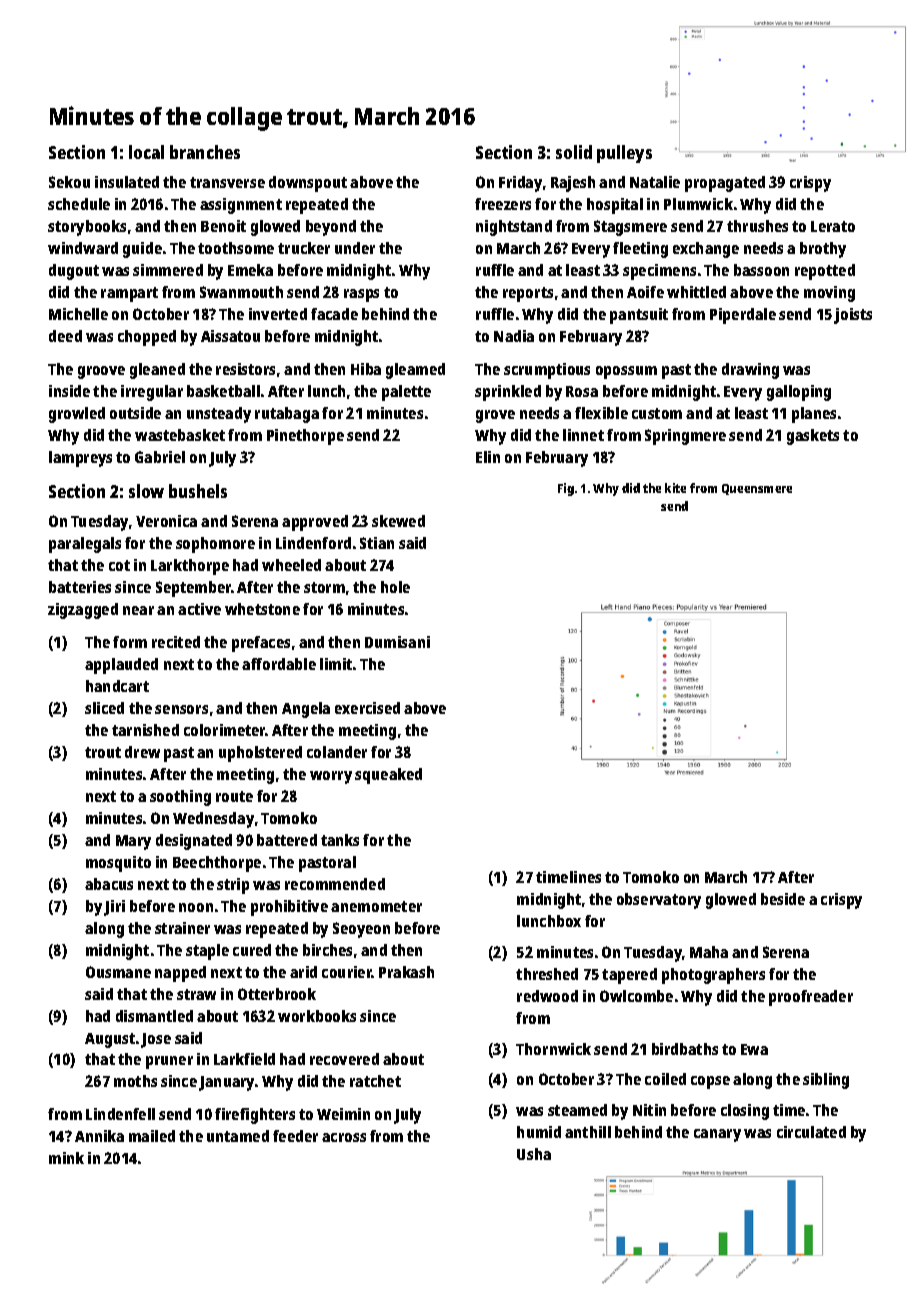 The image size is (924, 1308). What do you see at coordinates (534, 1154) in the screenshot?
I see `Usha` at bounding box center [534, 1154].
